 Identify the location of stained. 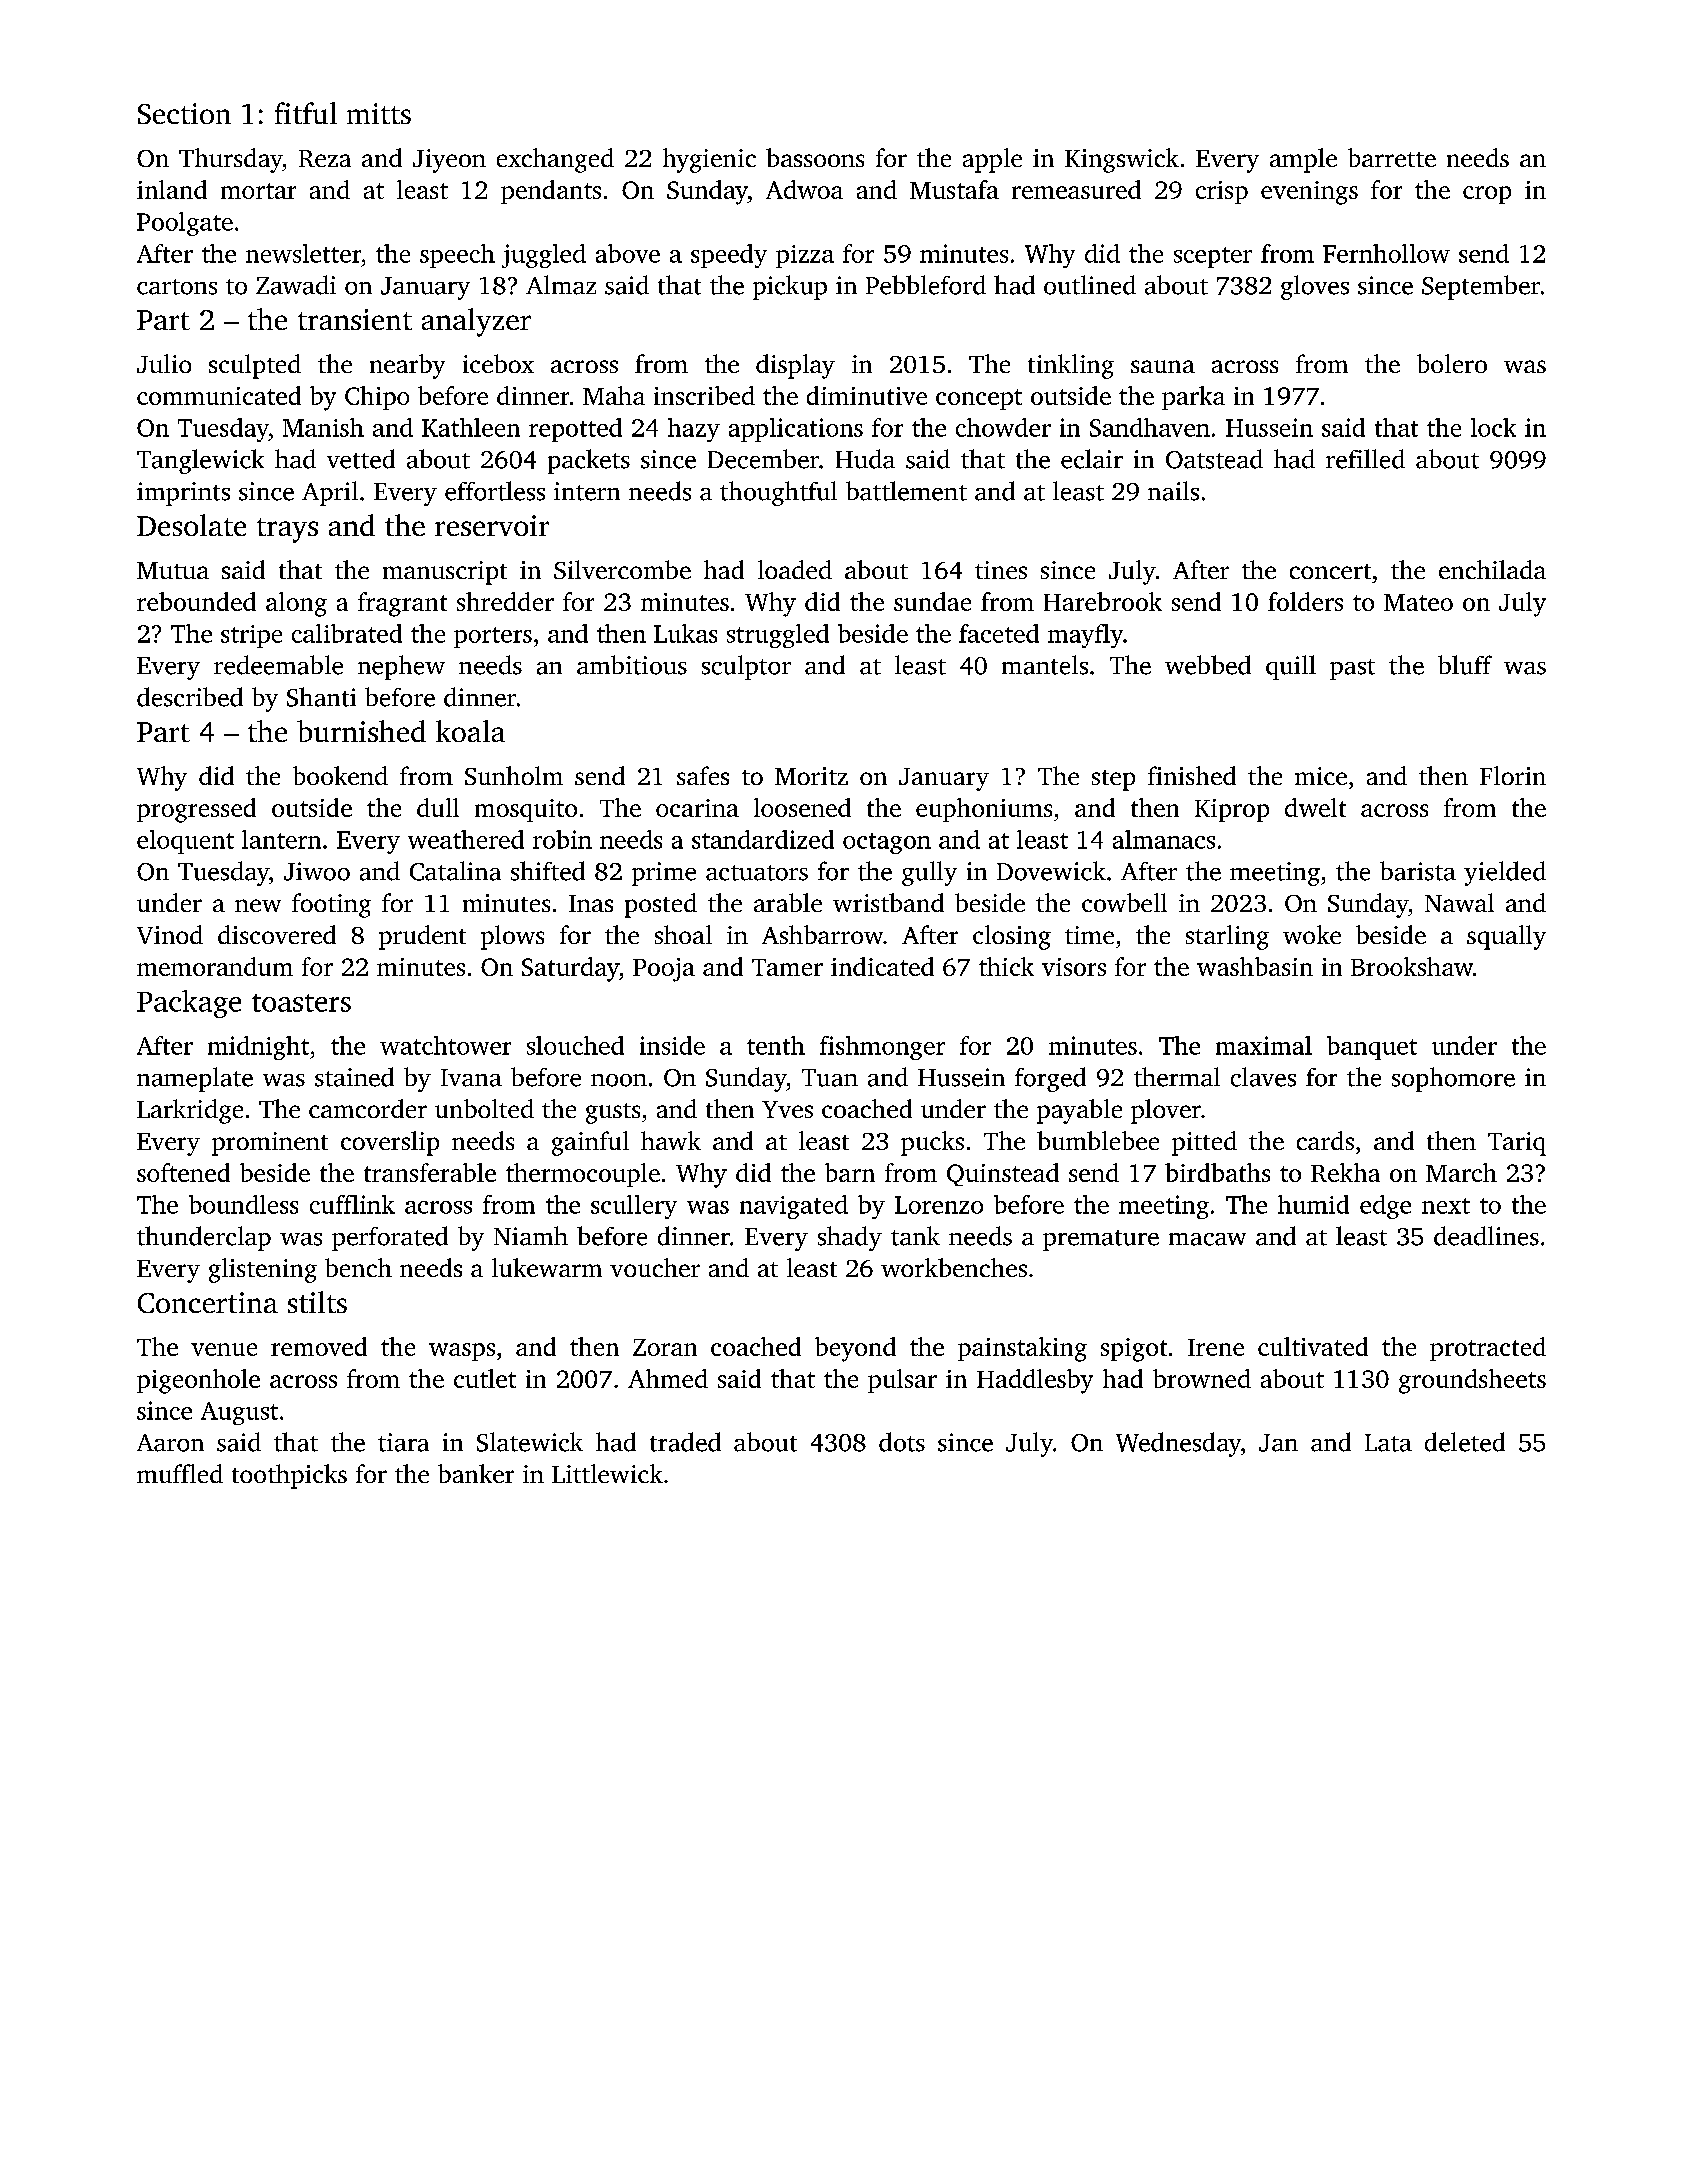
(354, 1077).
